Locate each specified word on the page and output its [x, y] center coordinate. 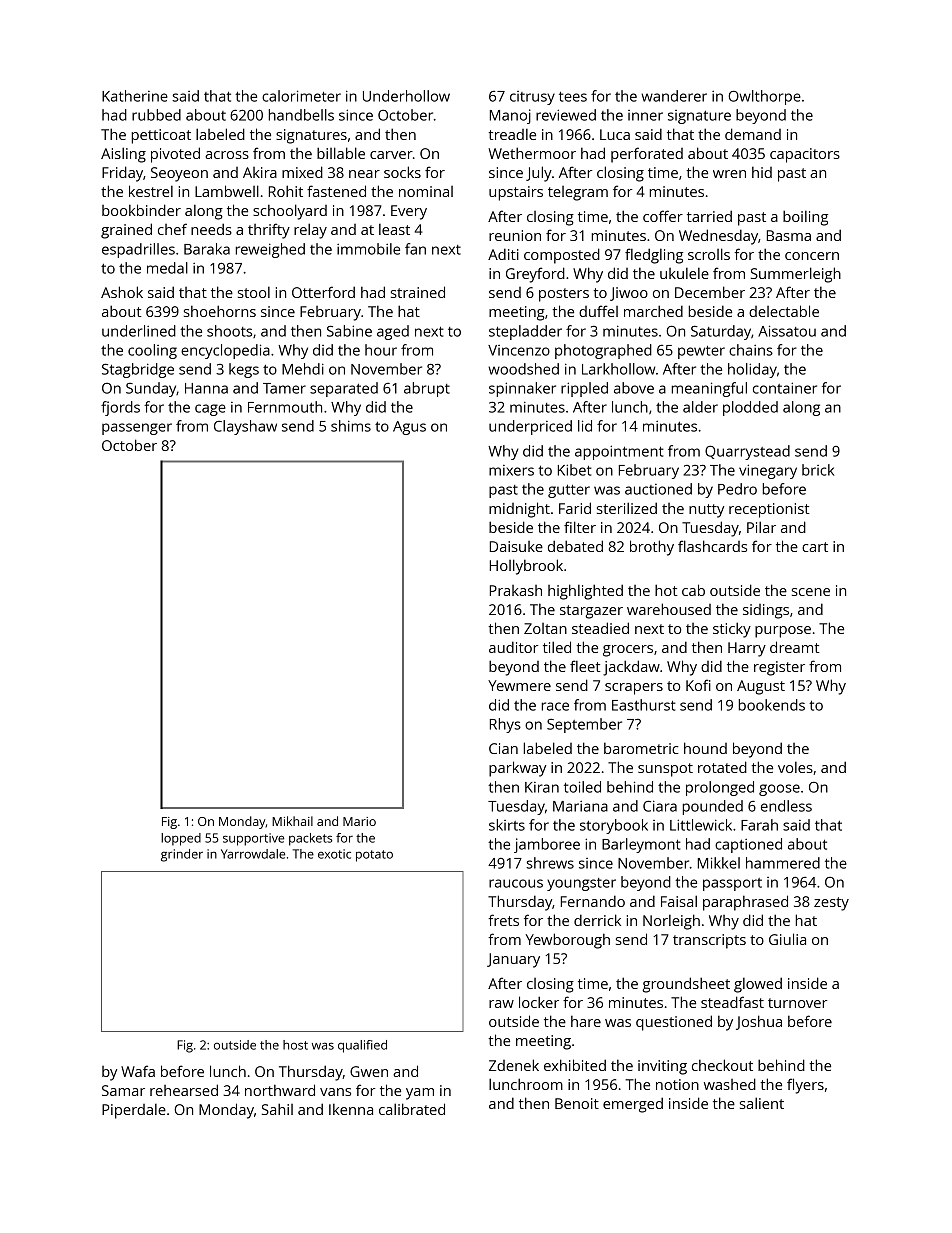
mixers [511, 470]
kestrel [151, 191]
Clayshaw [245, 427]
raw [501, 1004]
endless [786, 806]
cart [815, 547]
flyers [805, 1086]
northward [280, 1090]
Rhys [505, 725]
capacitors [805, 155]
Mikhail [292, 821]
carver [391, 155]
